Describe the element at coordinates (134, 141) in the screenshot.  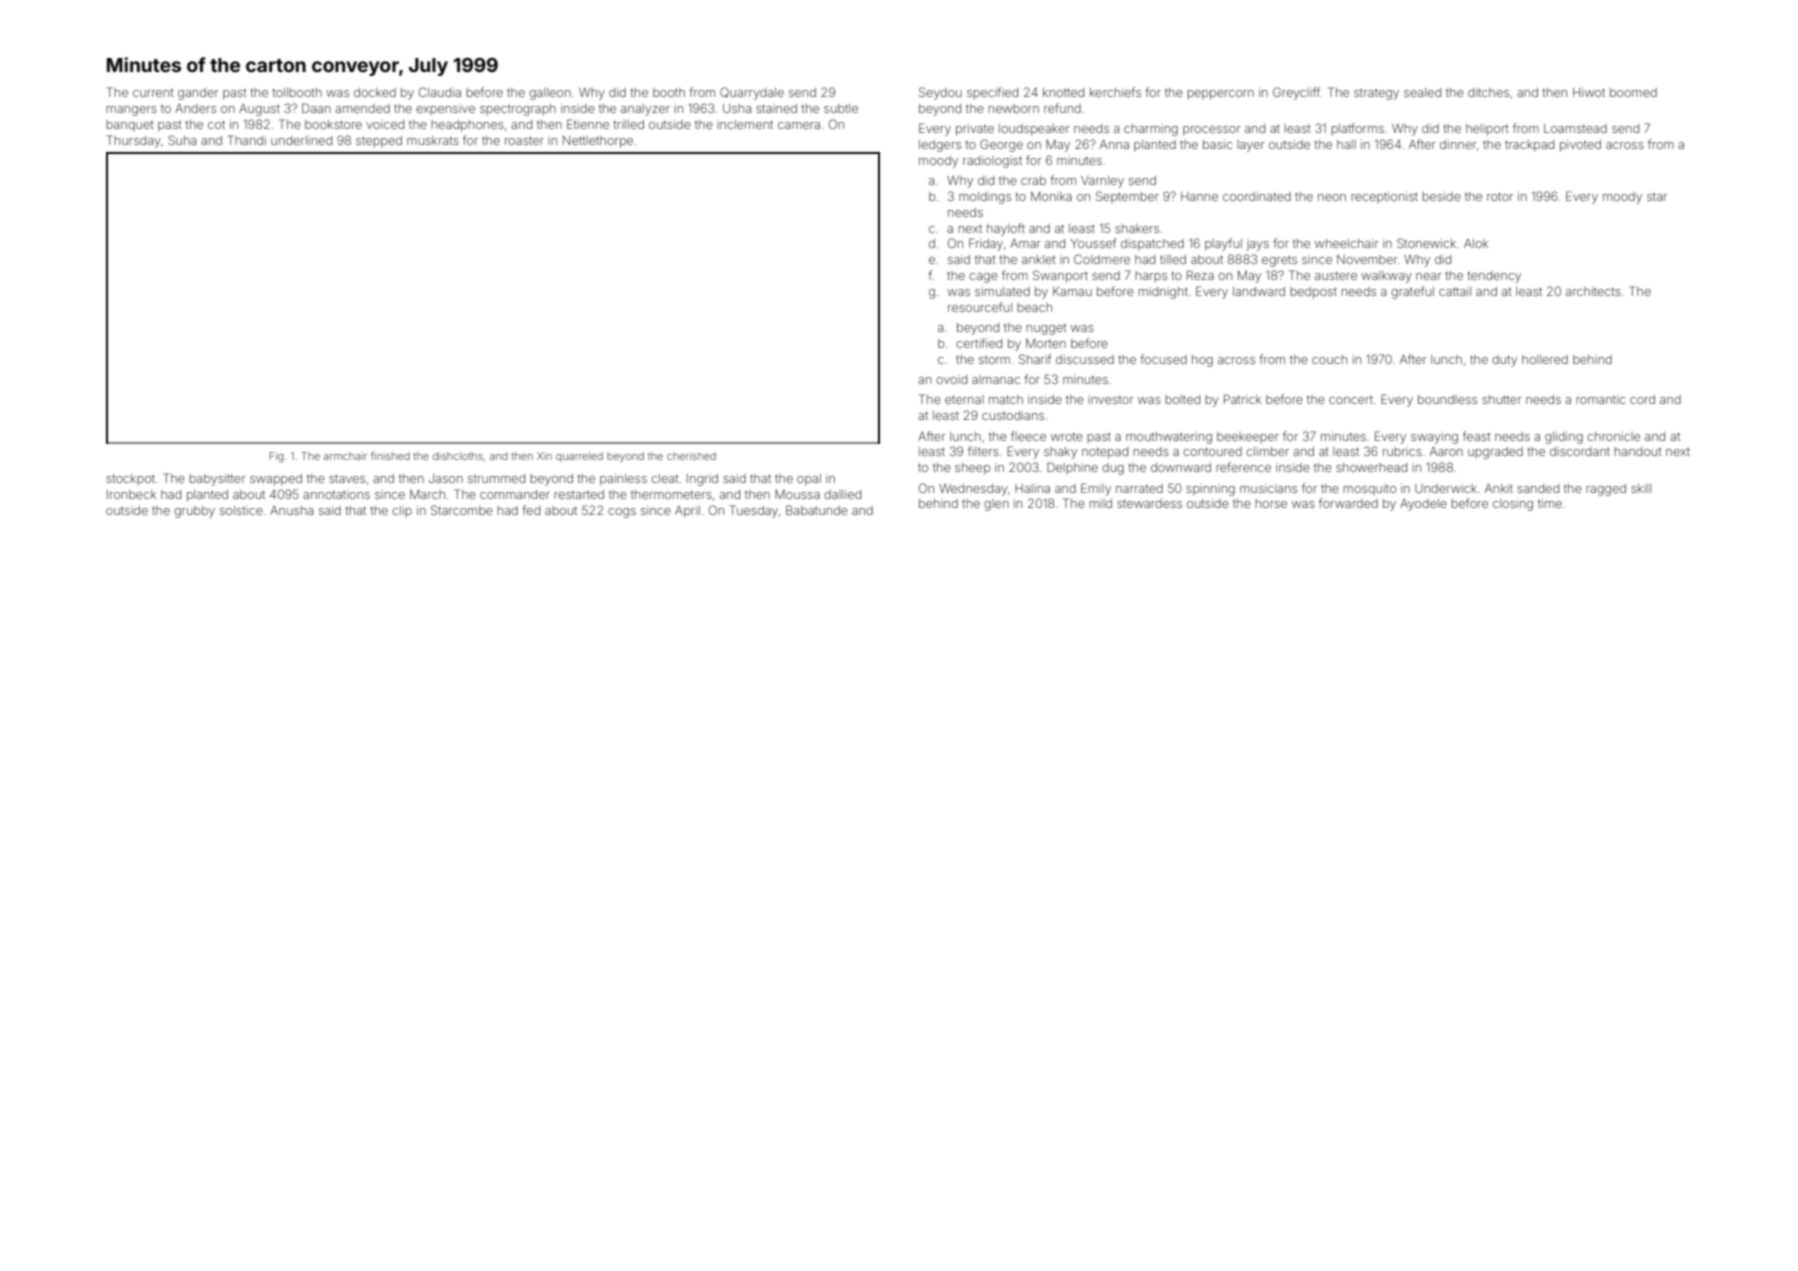
I see `Thursday` at that location.
